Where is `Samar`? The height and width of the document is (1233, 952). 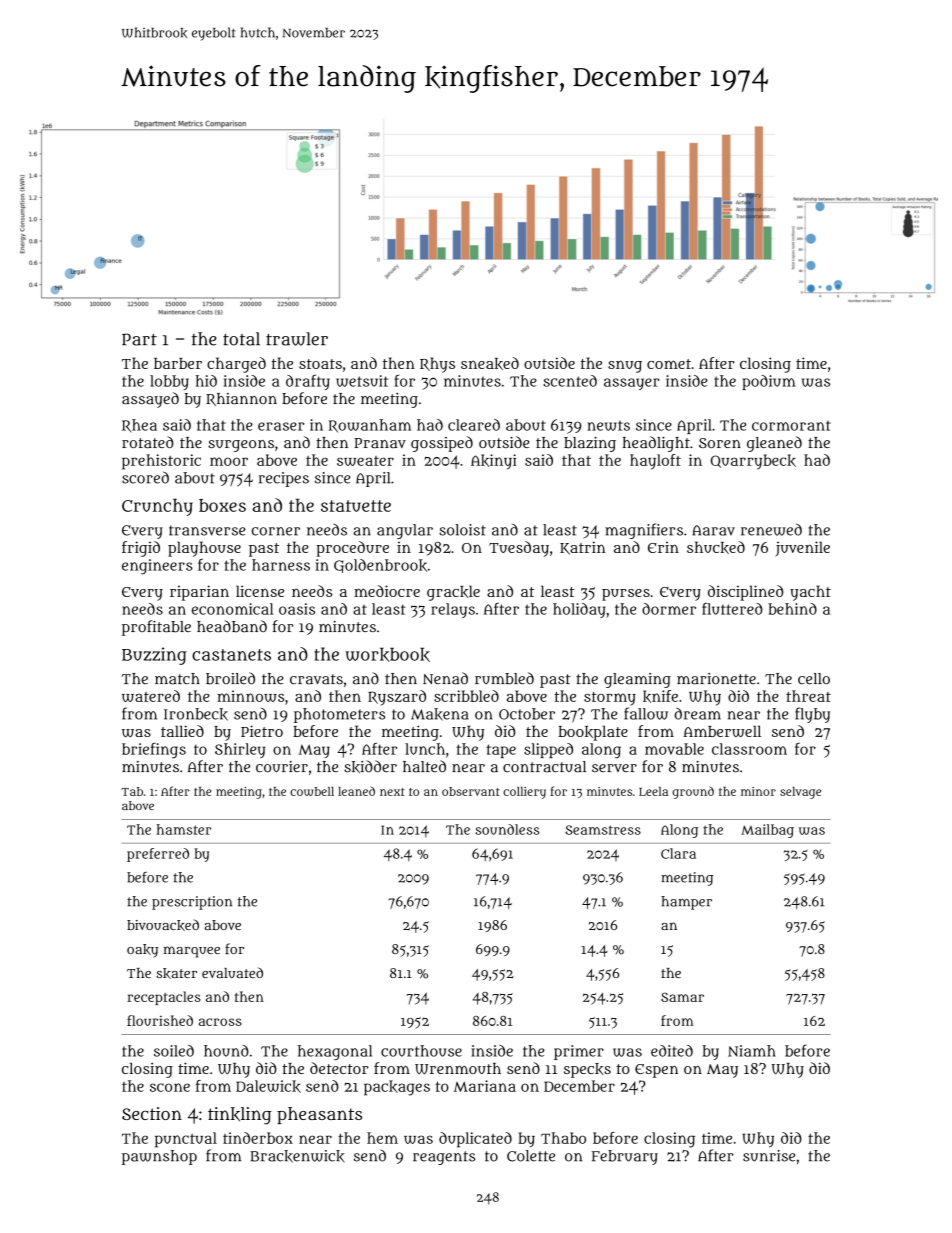
Samar is located at coordinates (682, 997).
